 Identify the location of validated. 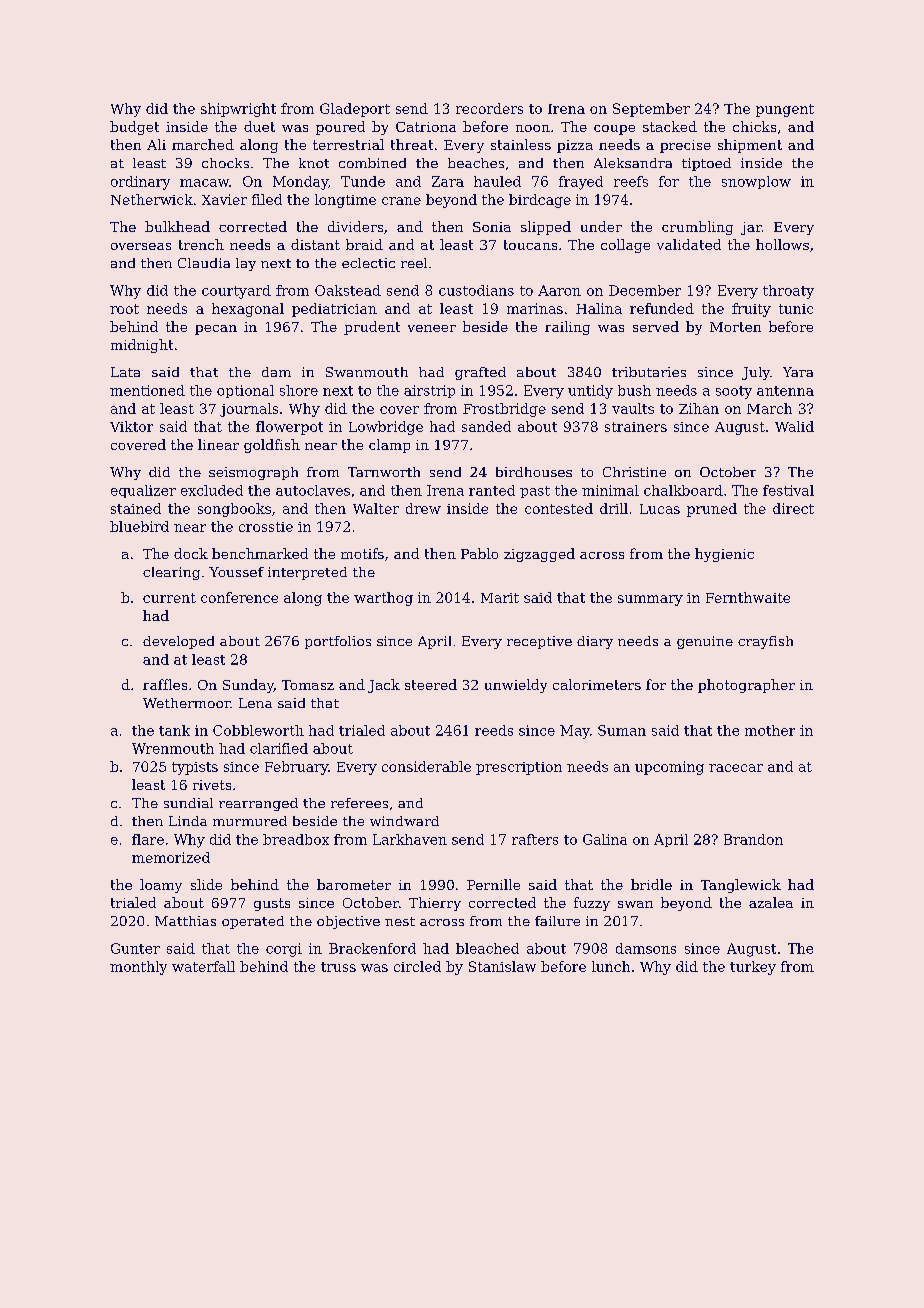
(689, 244).
